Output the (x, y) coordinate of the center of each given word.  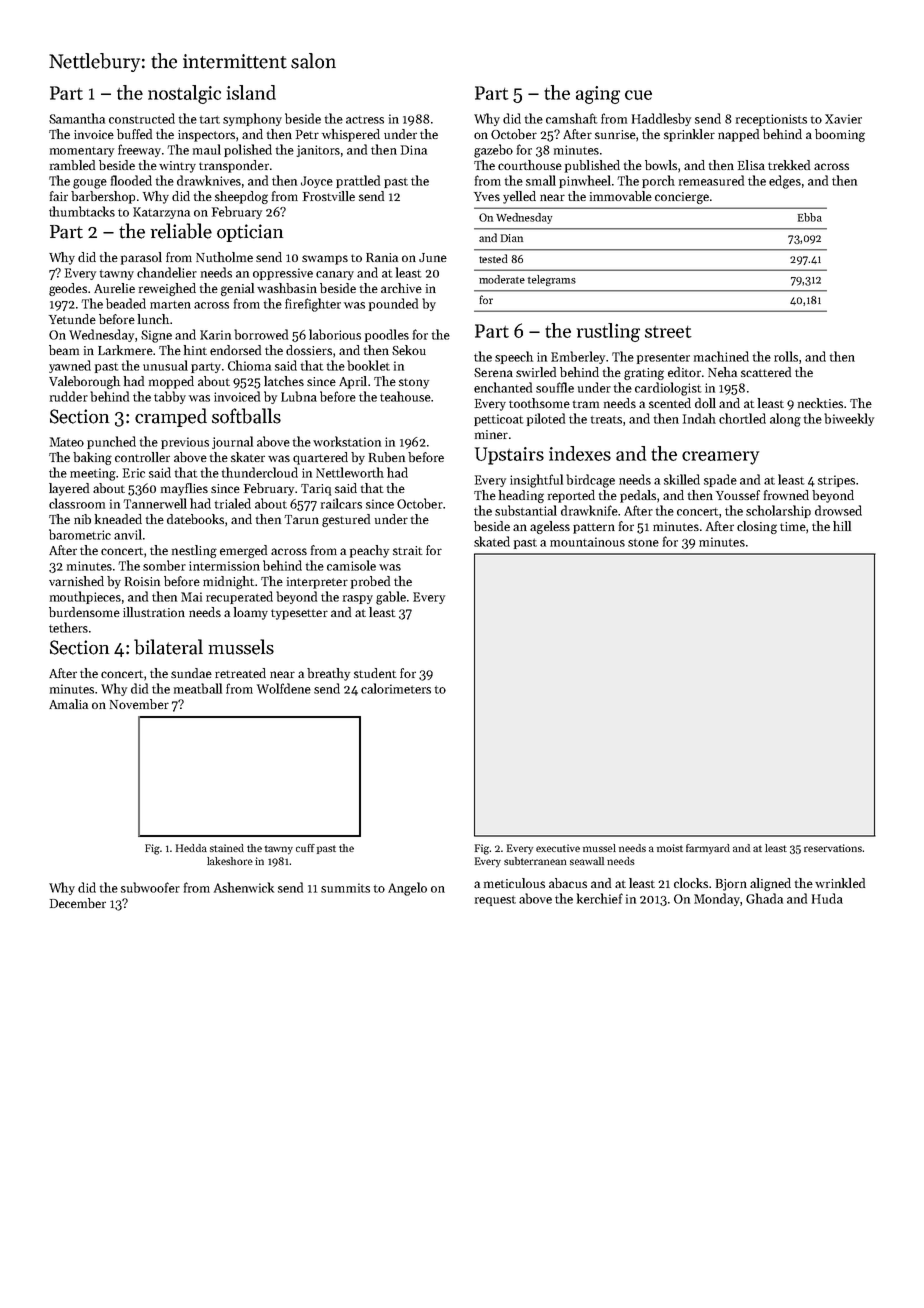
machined (721, 356)
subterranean (535, 861)
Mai (191, 597)
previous (185, 443)
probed (370, 582)
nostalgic (184, 94)
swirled (536, 372)
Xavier (843, 119)
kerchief (600, 898)
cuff (305, 848)
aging (598, 95)
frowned (786, 495)
